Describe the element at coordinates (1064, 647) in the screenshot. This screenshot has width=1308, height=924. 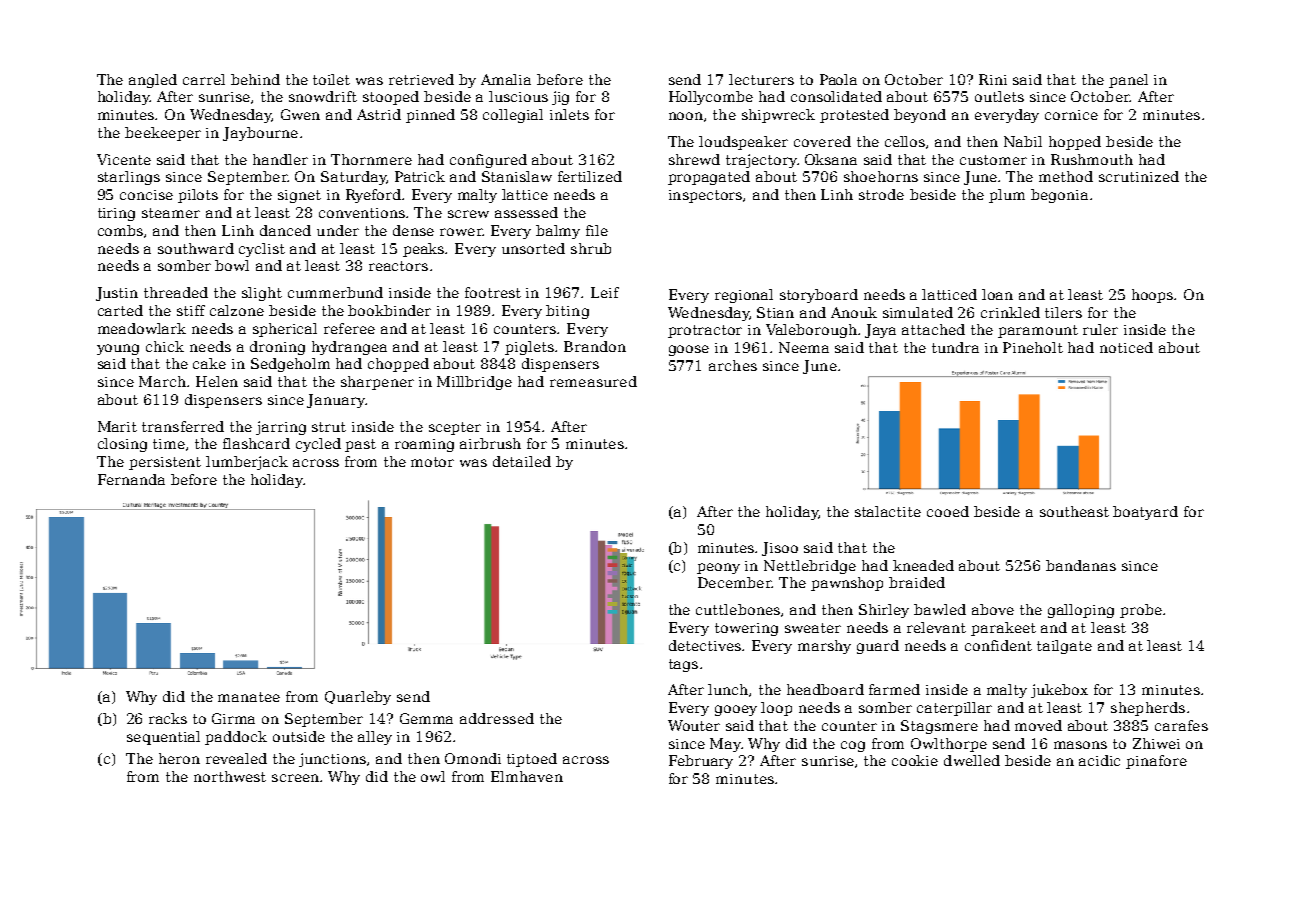
I see `tailgate` at that location.
